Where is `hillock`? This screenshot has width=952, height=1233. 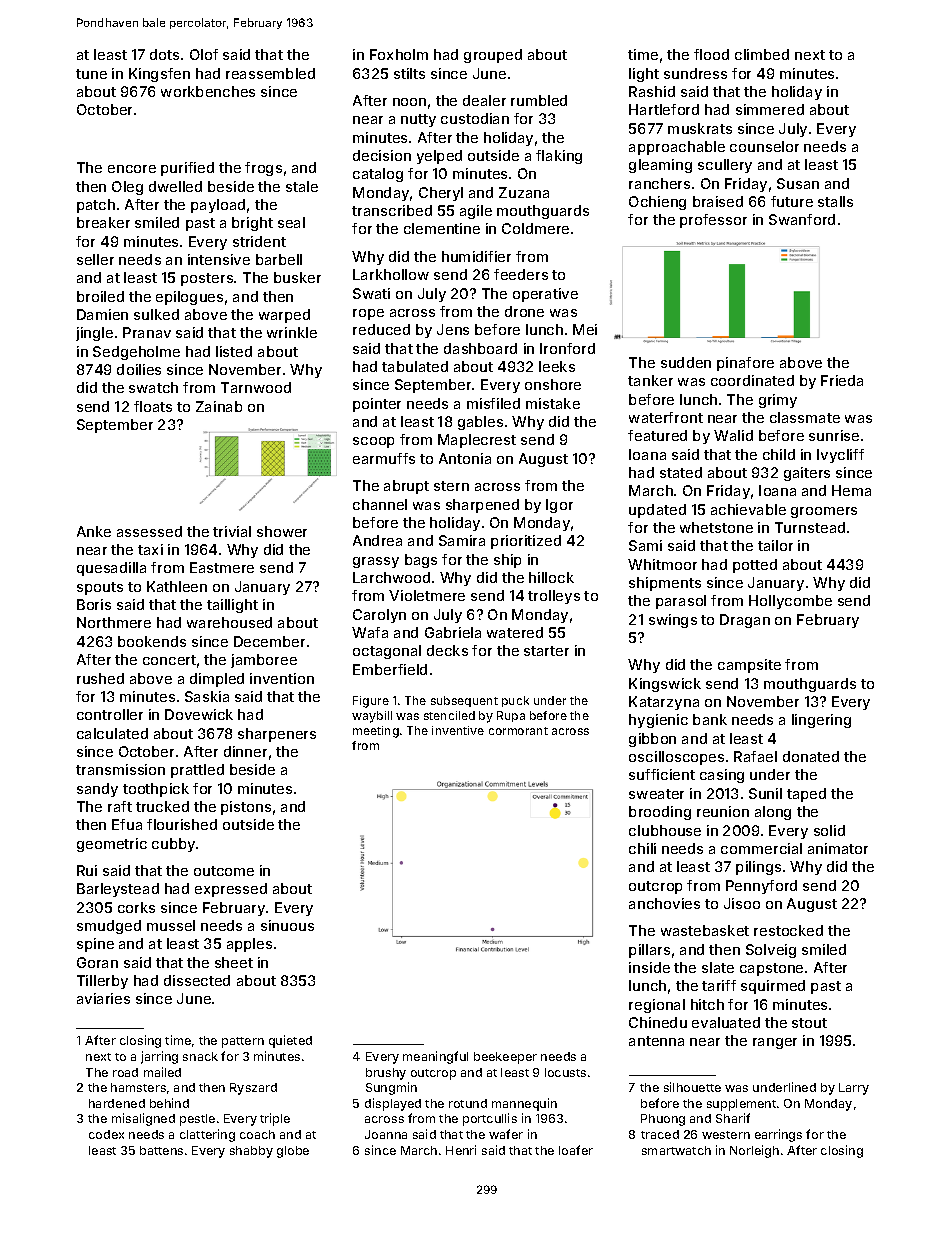 hillock is located at coordinates (551, 577).
